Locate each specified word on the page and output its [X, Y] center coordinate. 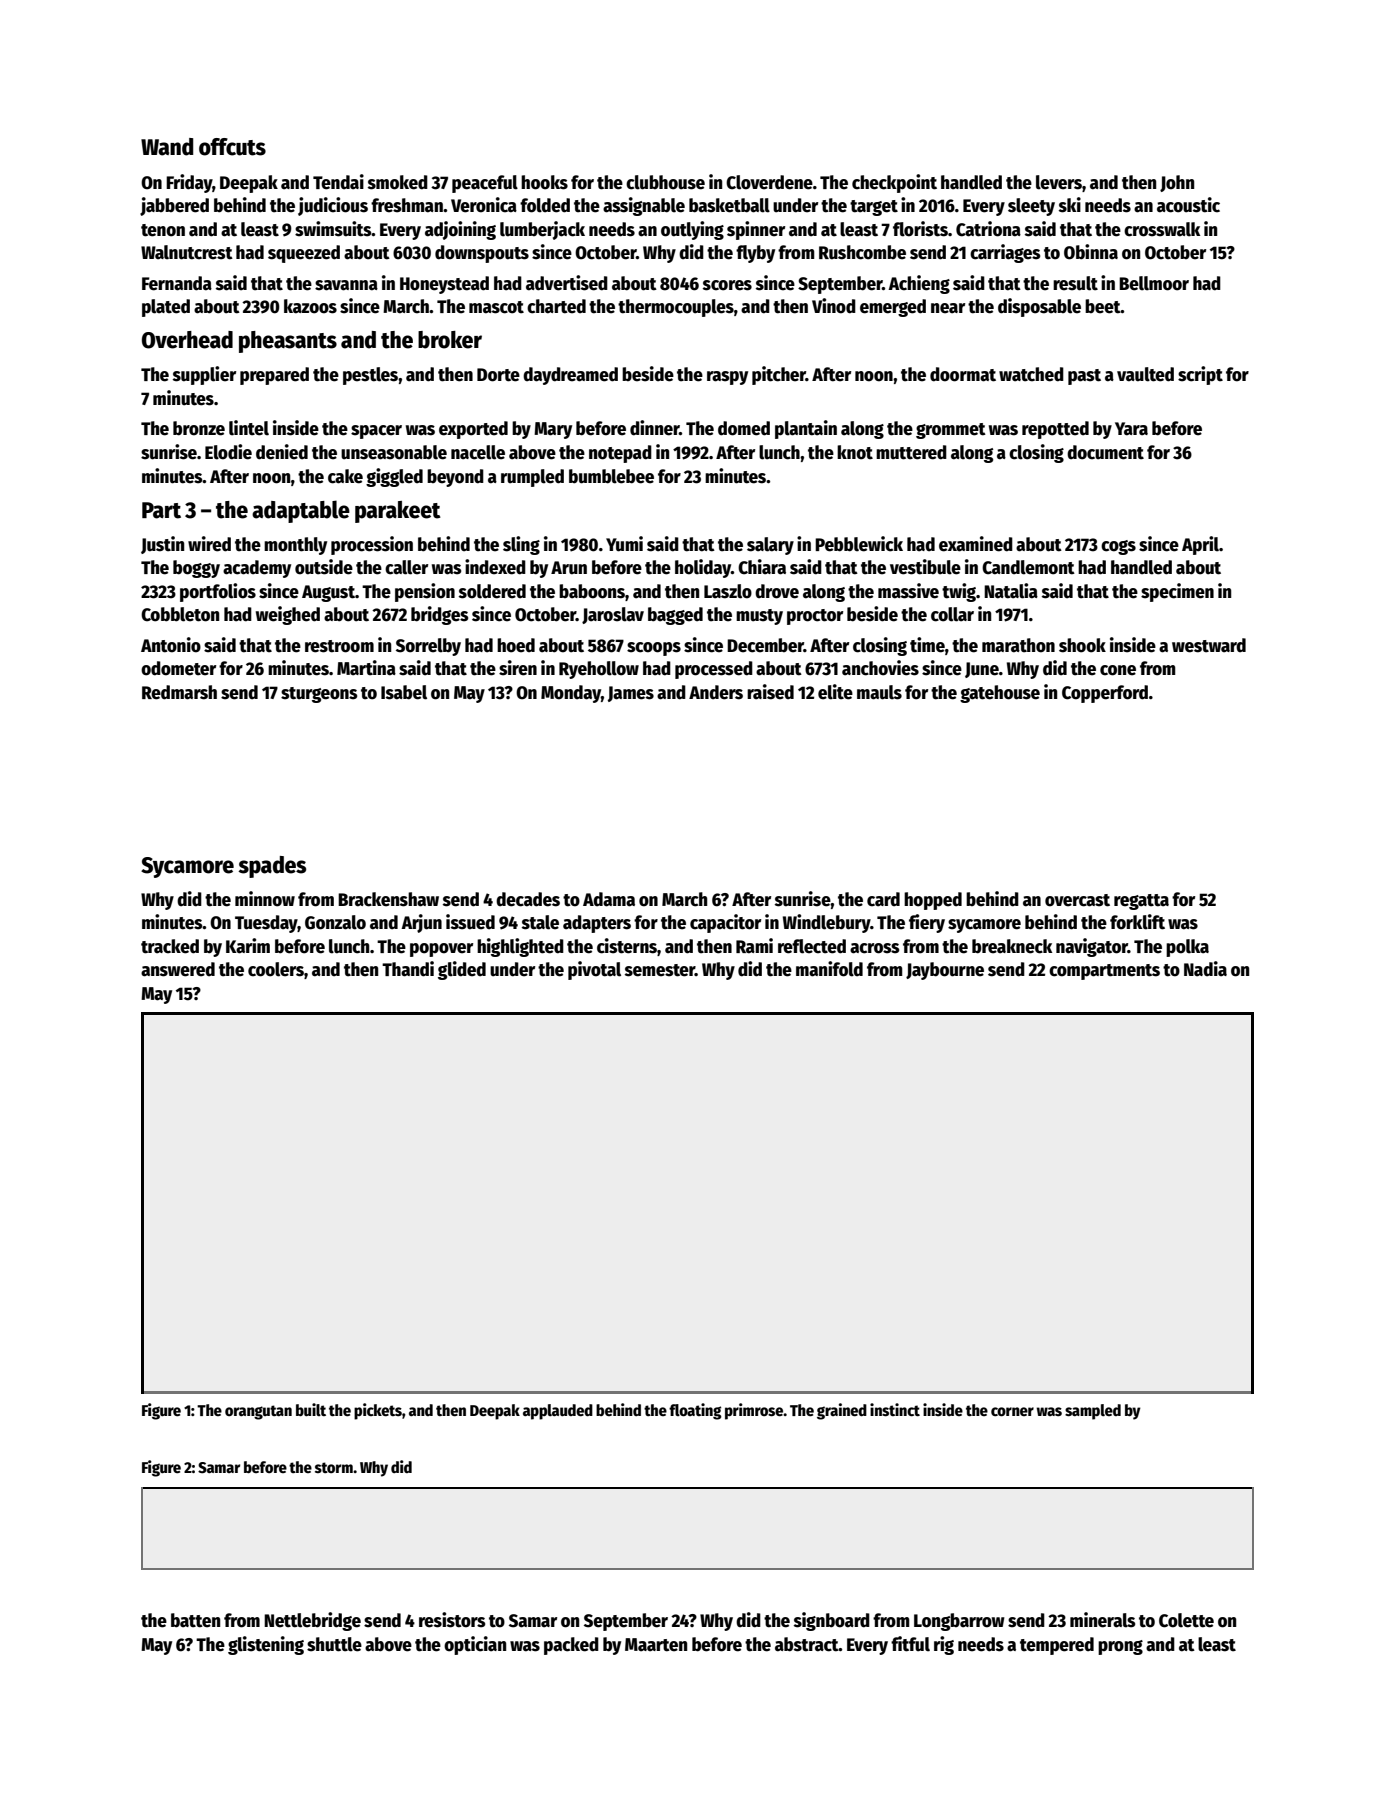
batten [195, 1620]
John [1177, 183]
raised [770, 692]
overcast [1077, 900]
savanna [346, 285]
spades [272, 867]
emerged [893, 308]
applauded [558, 1412]
